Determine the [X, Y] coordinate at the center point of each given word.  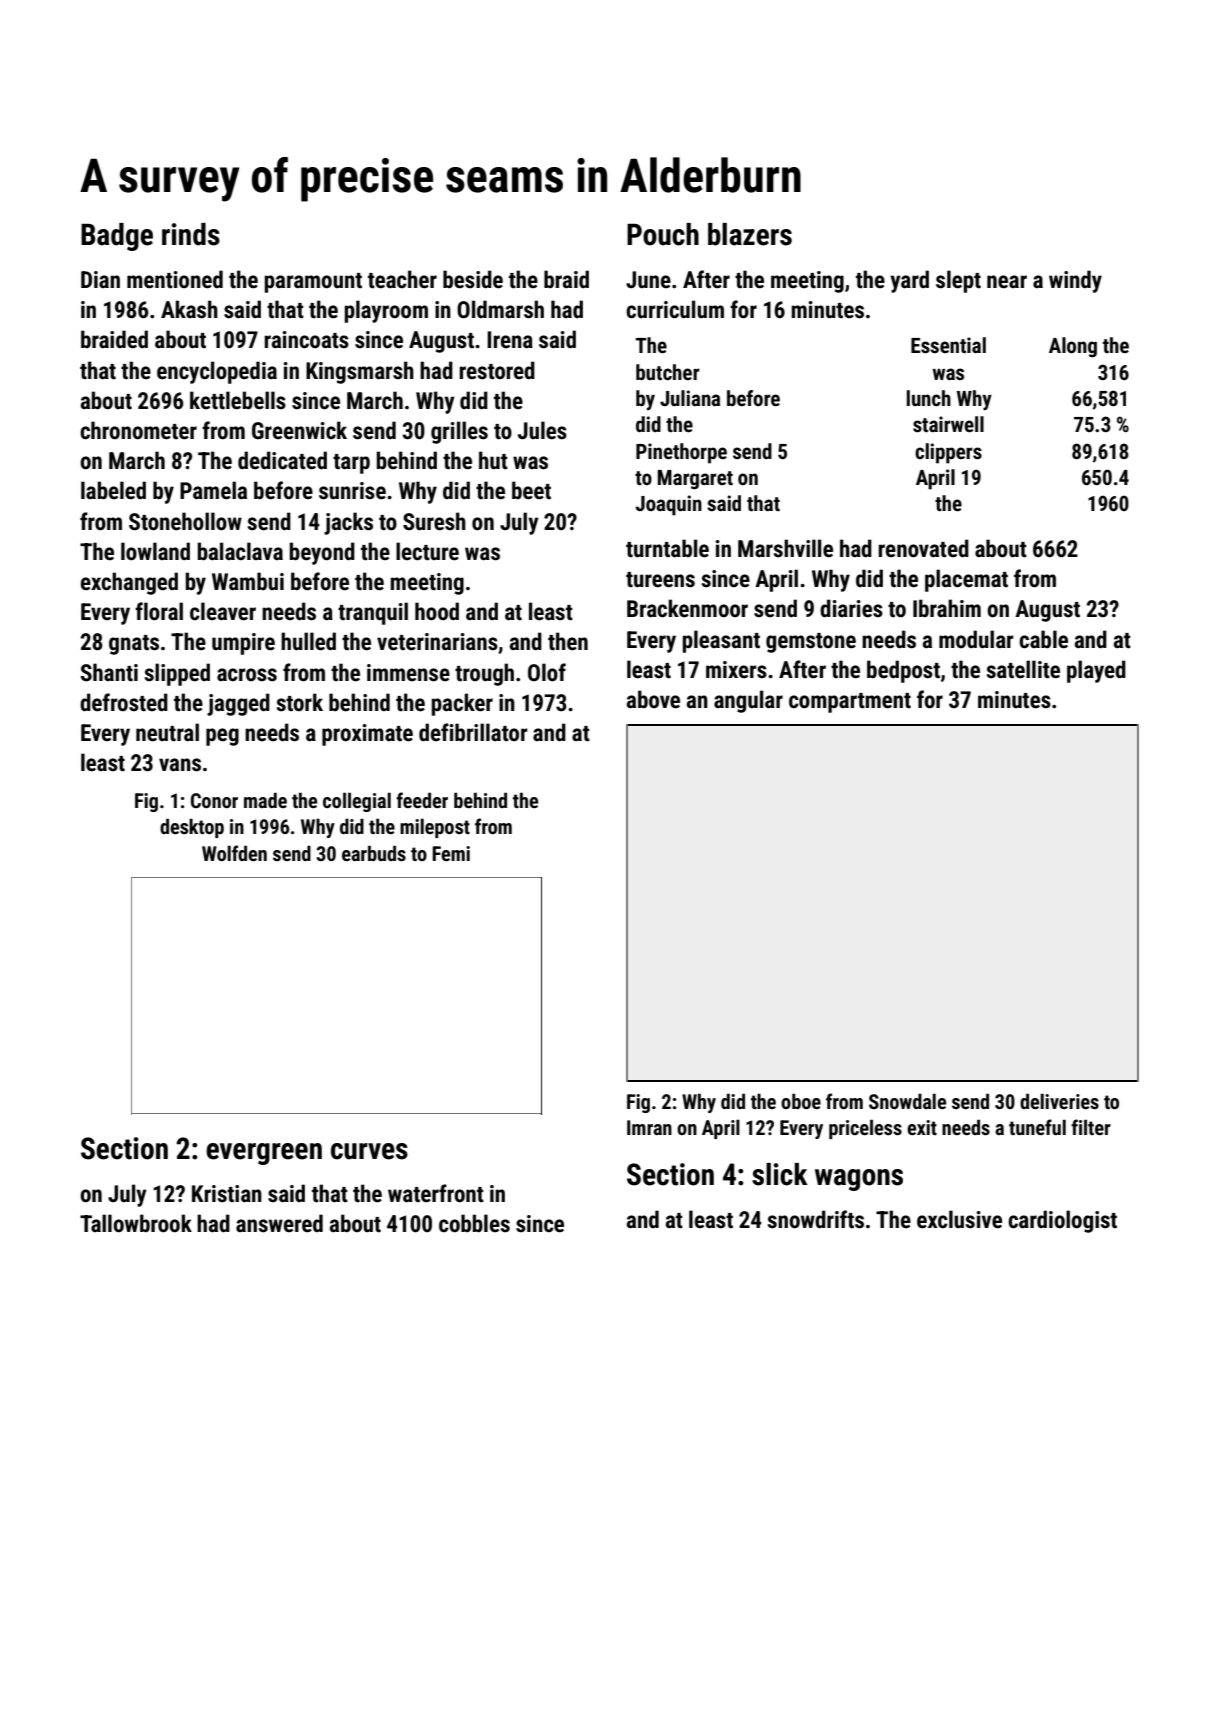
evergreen [264, 1154]
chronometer [138, 430]
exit [922, 1127]
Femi [451, 853]
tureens [660, 580]
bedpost [903, 671]
